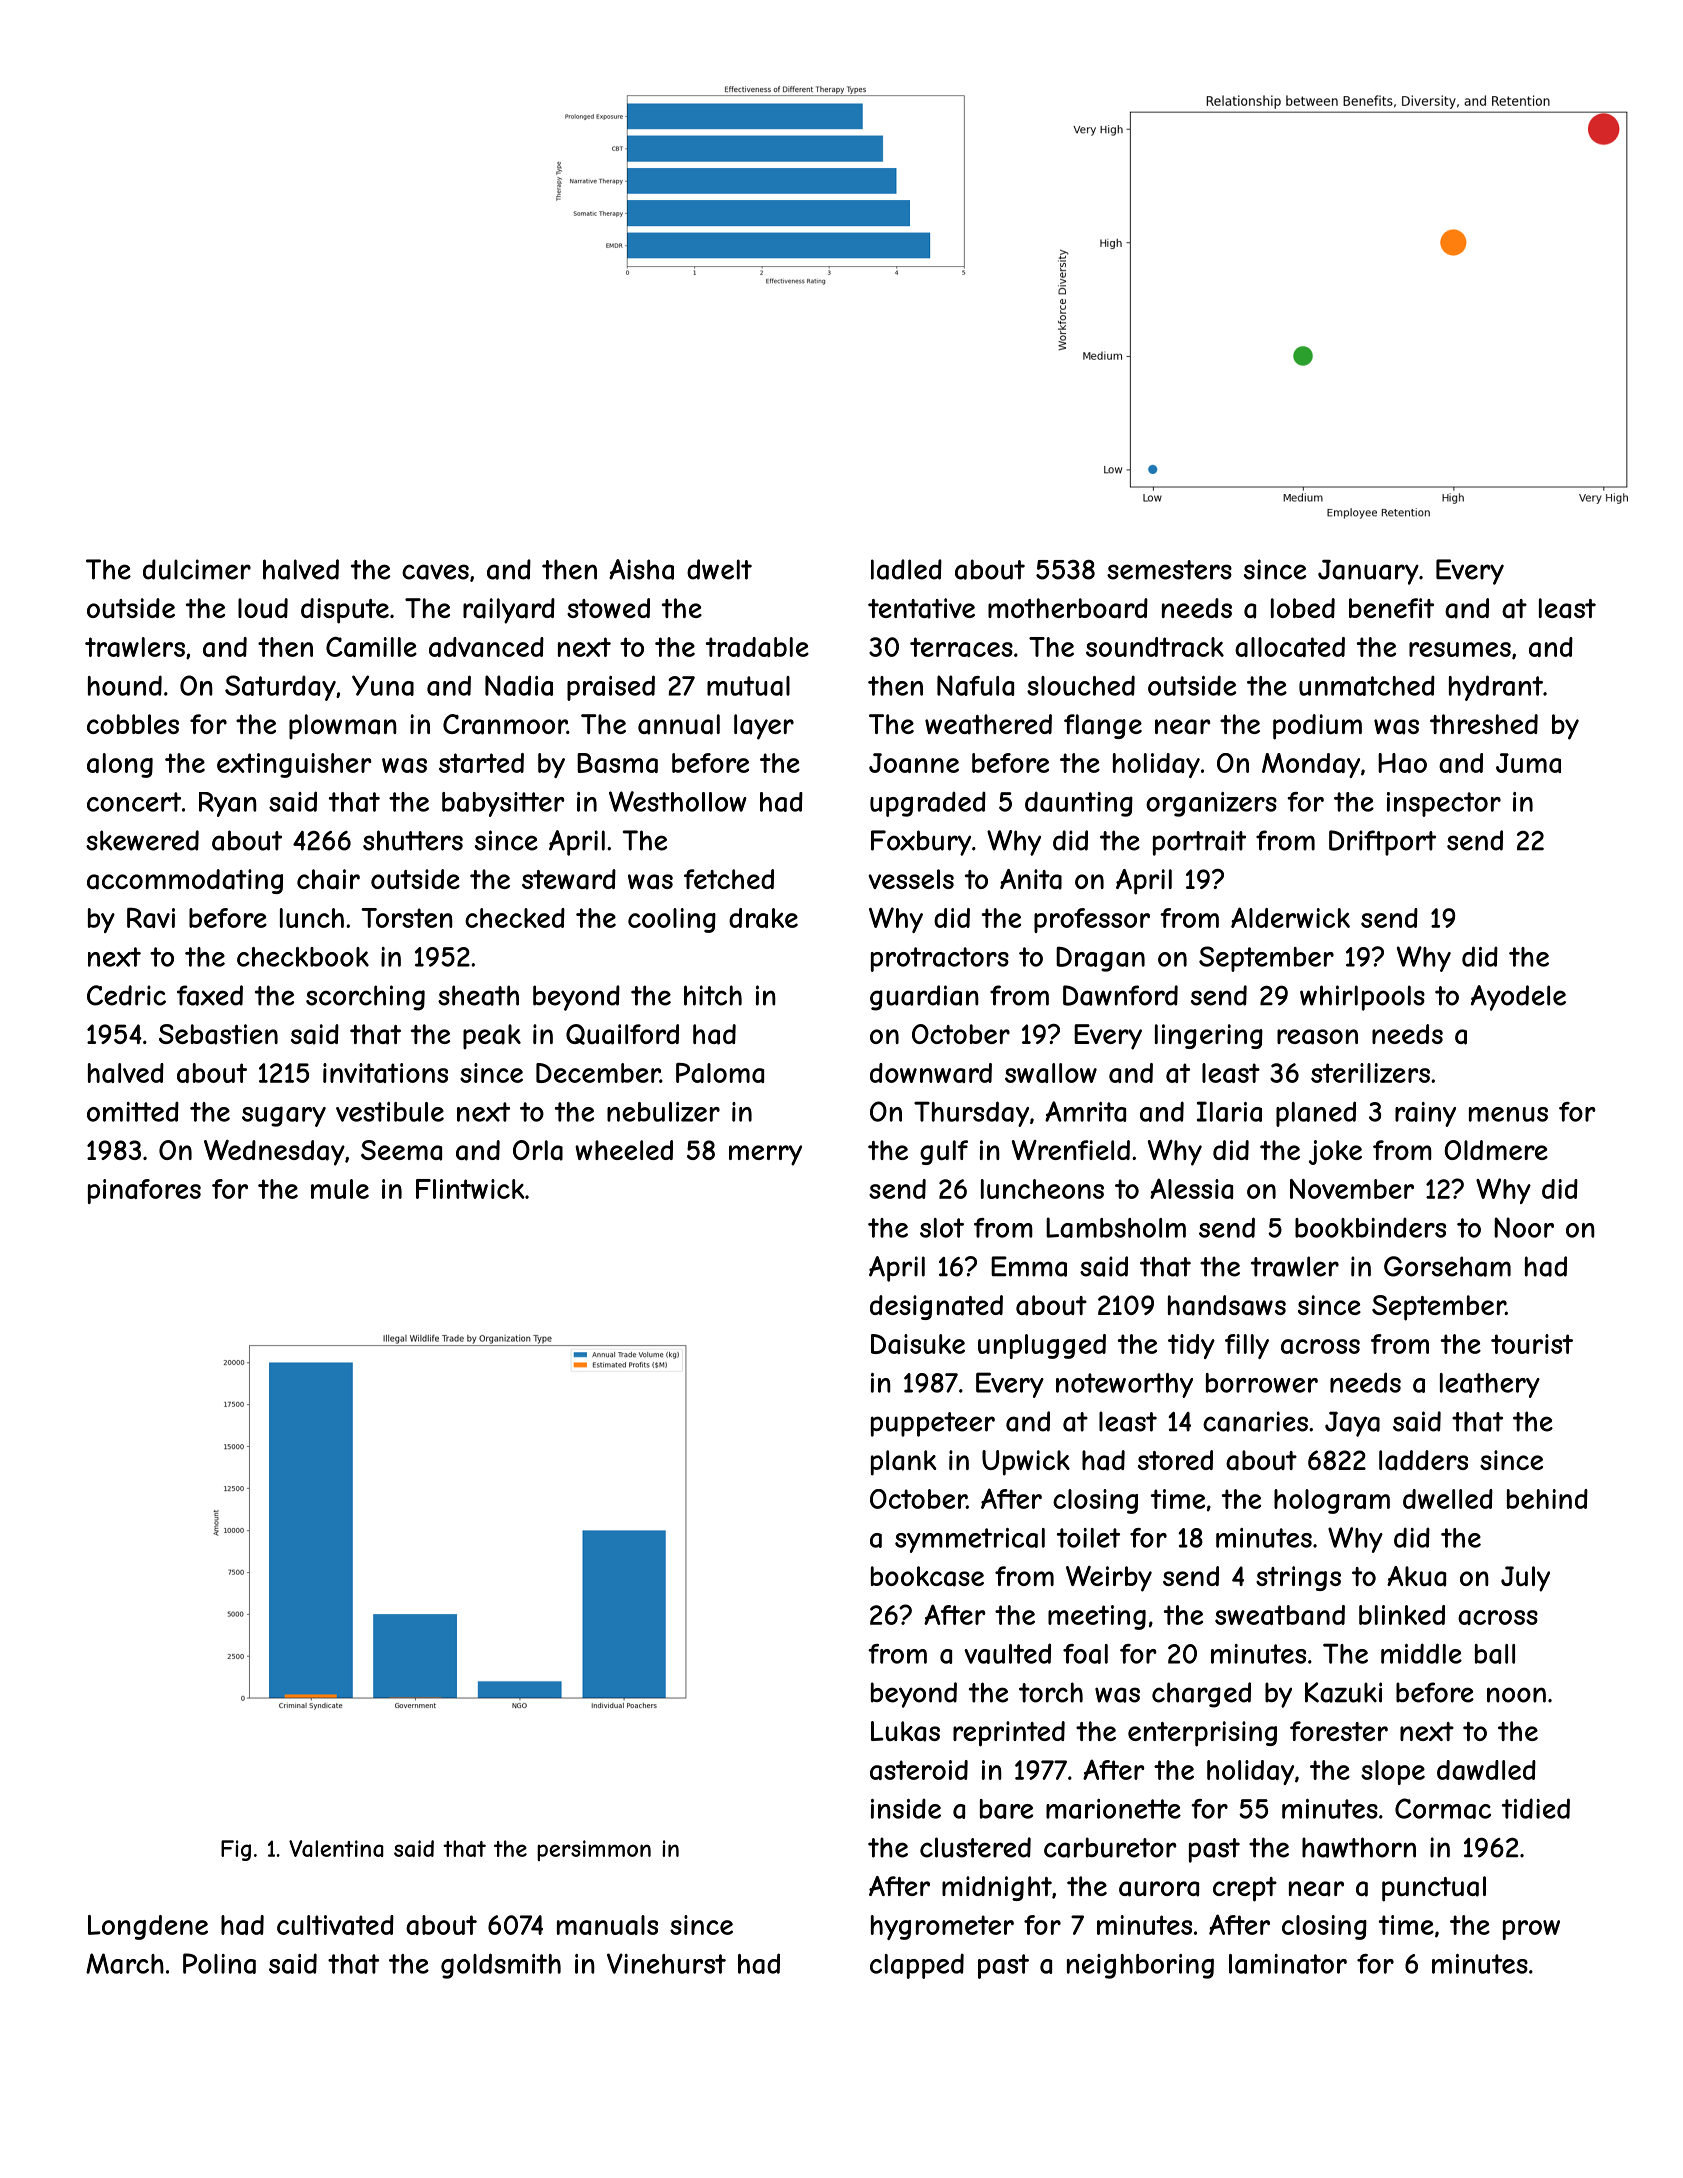  I want to click on Polina, so click(219, 1963).
